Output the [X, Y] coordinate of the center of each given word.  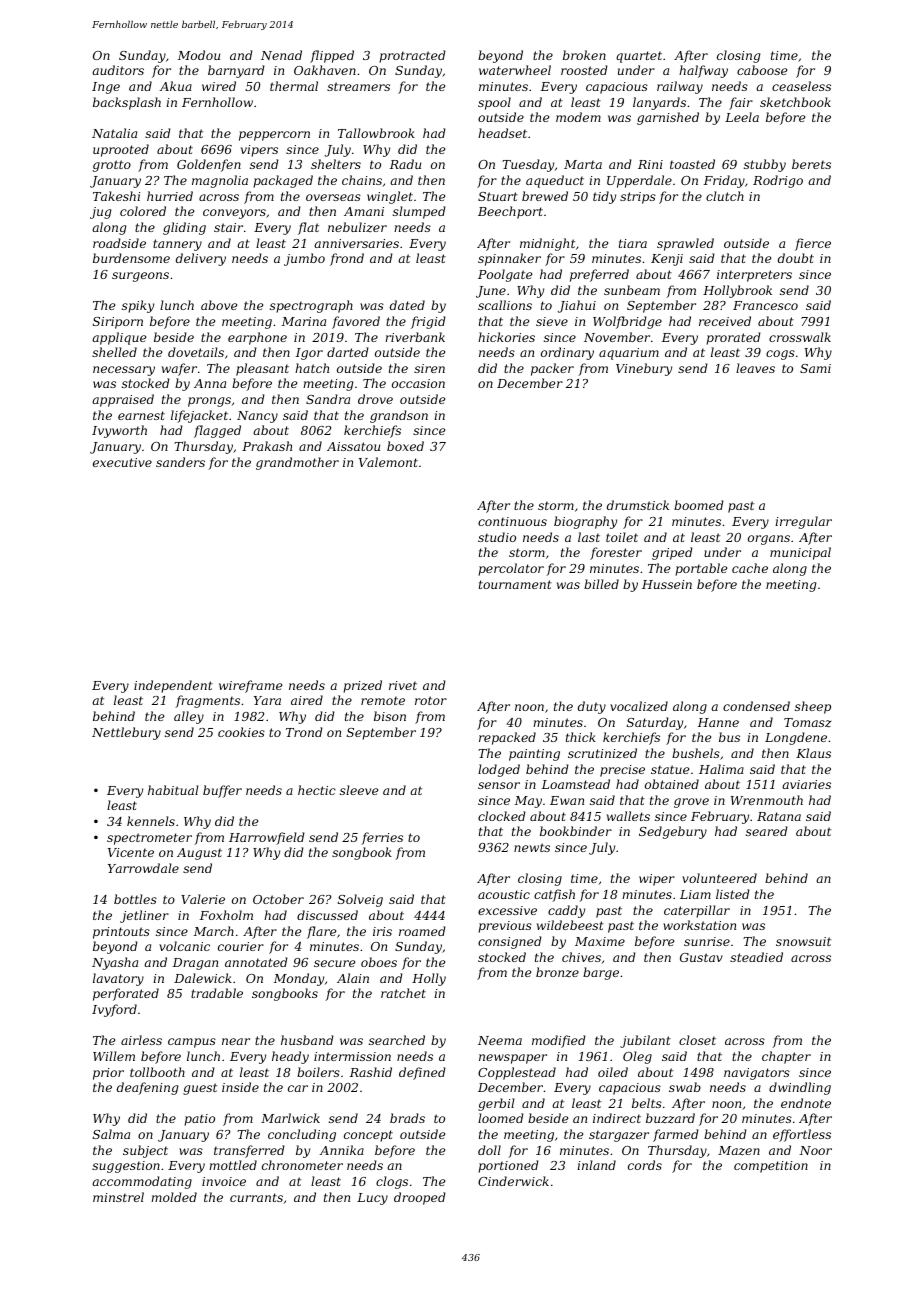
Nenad [281, 55]
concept [368, 1136]
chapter [786, 1057]
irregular [803, 522]
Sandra [328, 399]
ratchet [403, 993]
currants [256, 1197]
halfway [703, 71]
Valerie [203, 899]
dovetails [196, 352]
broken [584, 55]
